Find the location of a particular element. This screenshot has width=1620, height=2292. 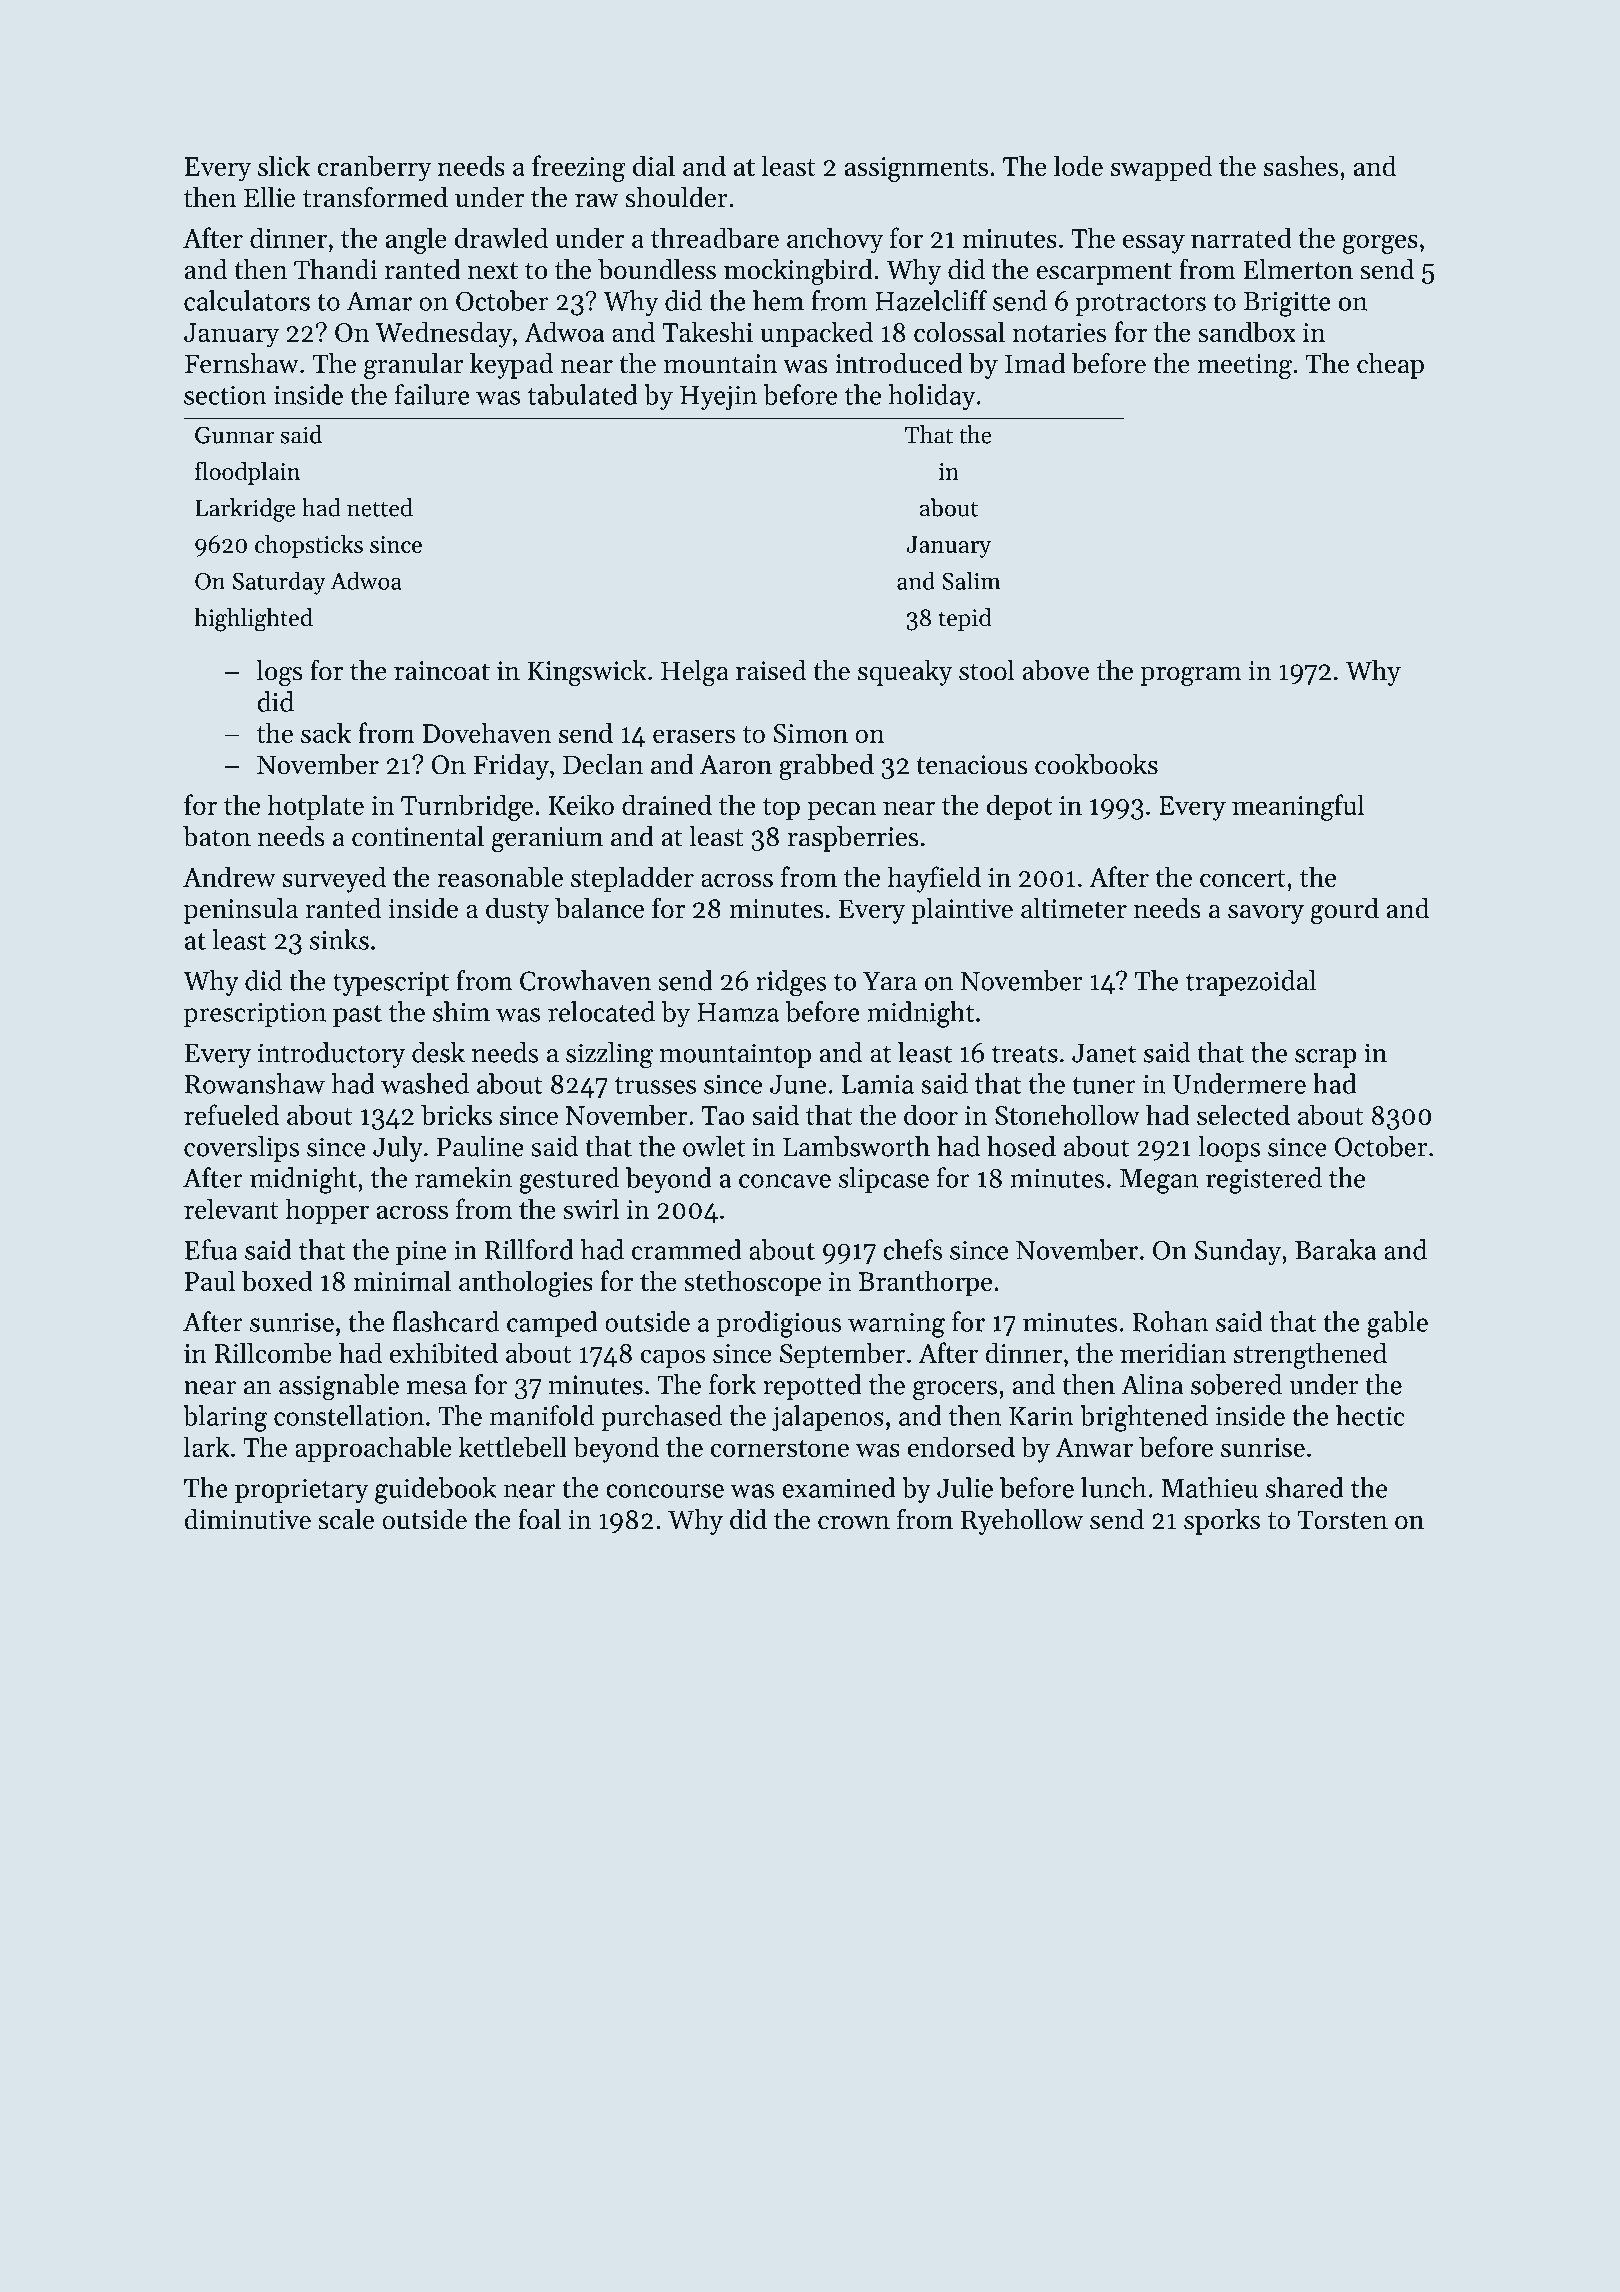

sandbox is located at coordinates (1247, 331).
